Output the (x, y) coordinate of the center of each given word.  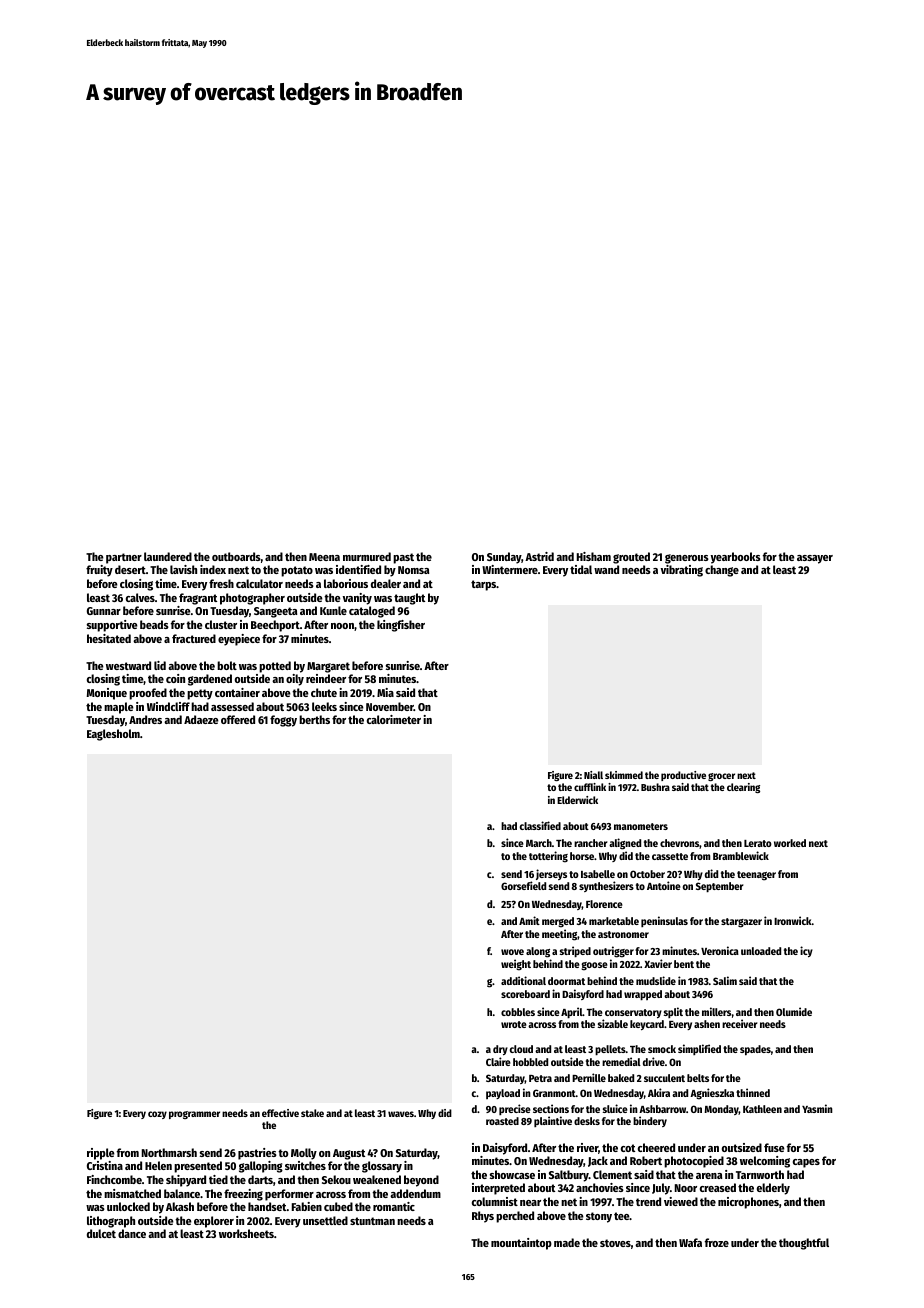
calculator (259, 583)
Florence (604, 904)
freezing (243, 1195)
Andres (145, 719)
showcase (512, 1174)
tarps (483, 585)
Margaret (328, 667)
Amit (529, 920)
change (722, 571)
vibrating (682, 571)
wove (512, 952)
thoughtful (804, 1244)
